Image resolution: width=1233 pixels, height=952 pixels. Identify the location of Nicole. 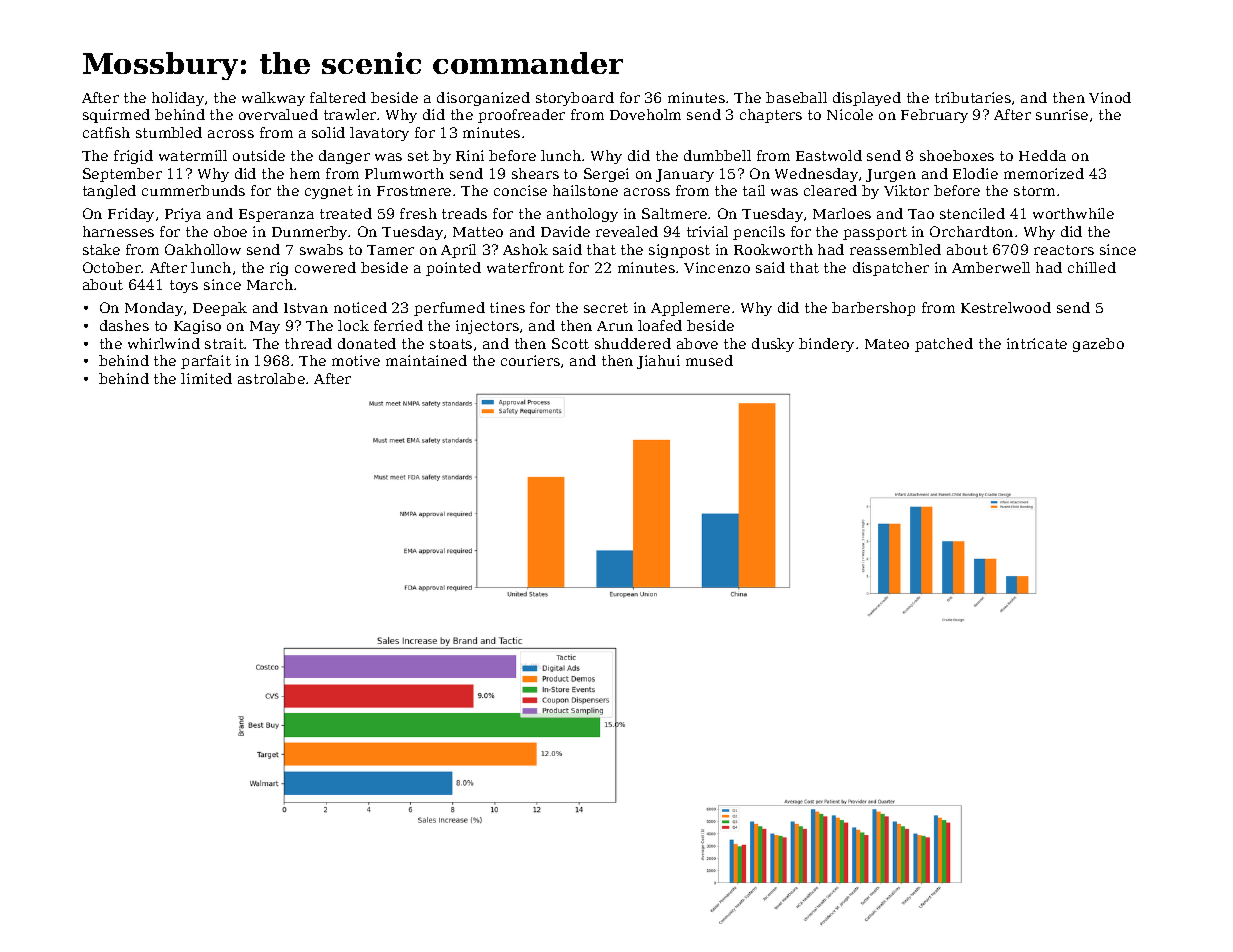
(850, 114).
